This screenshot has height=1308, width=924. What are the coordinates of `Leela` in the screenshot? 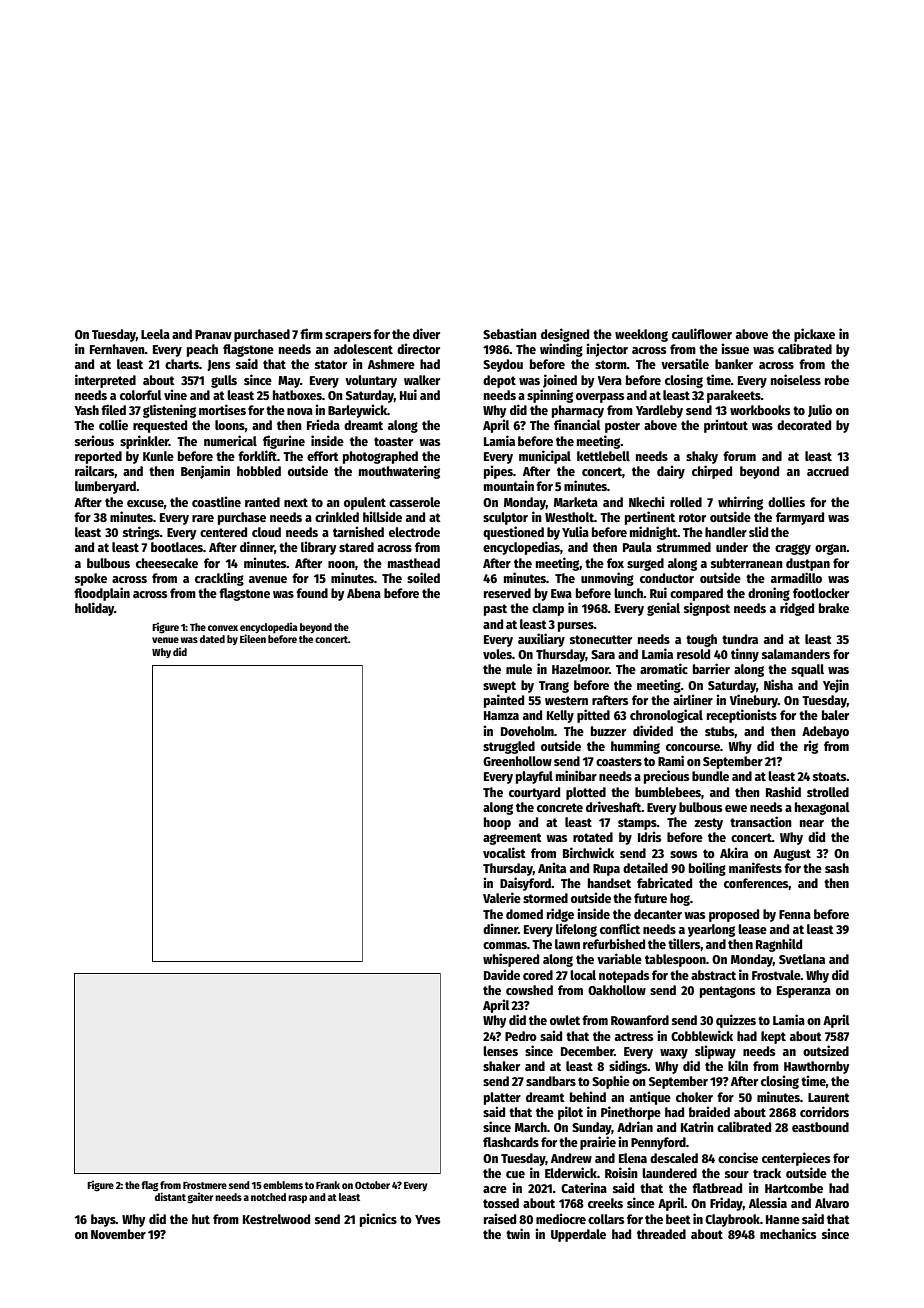 It's located at (155, 334).
